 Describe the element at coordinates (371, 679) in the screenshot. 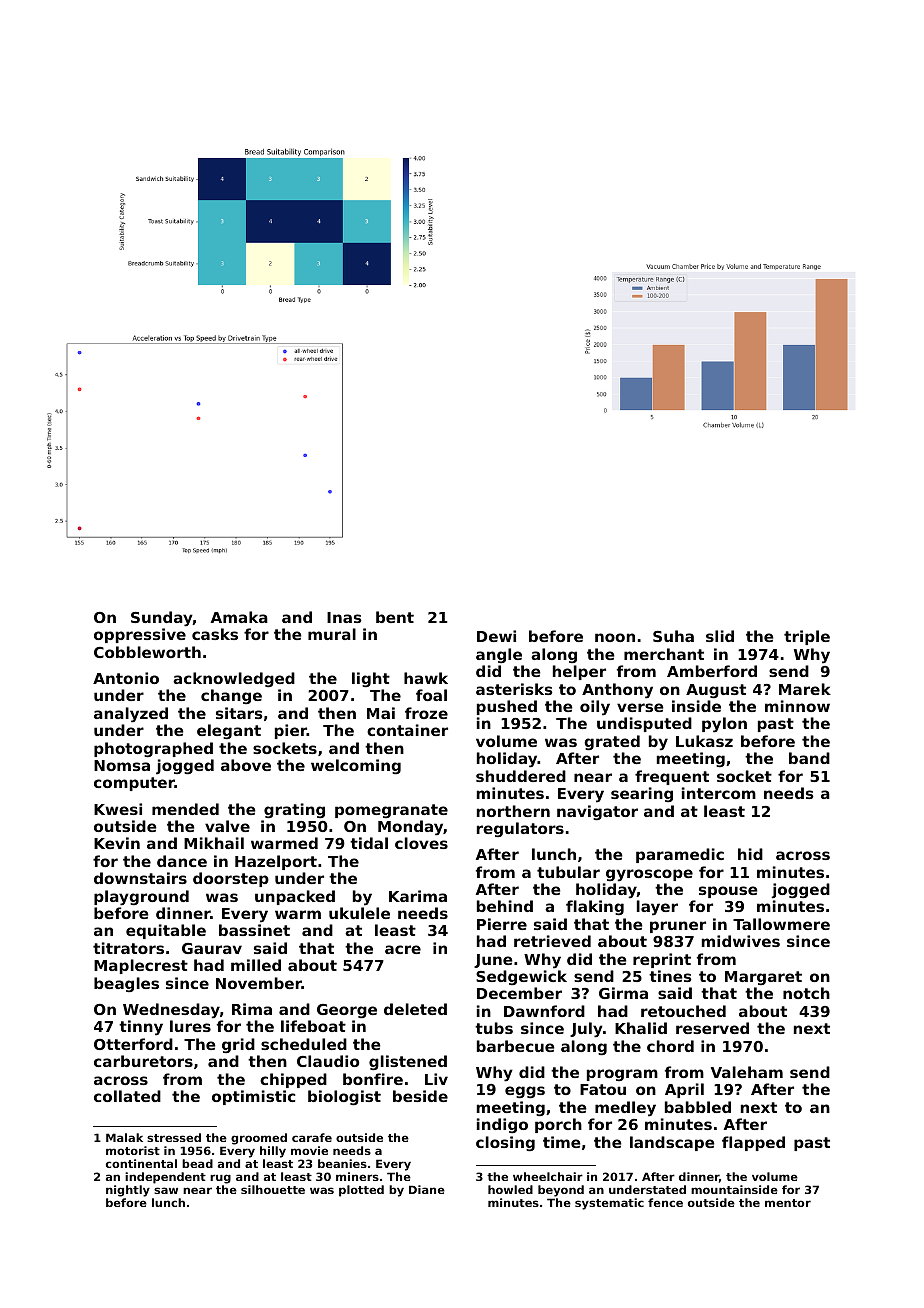

I see `light` at that location.
